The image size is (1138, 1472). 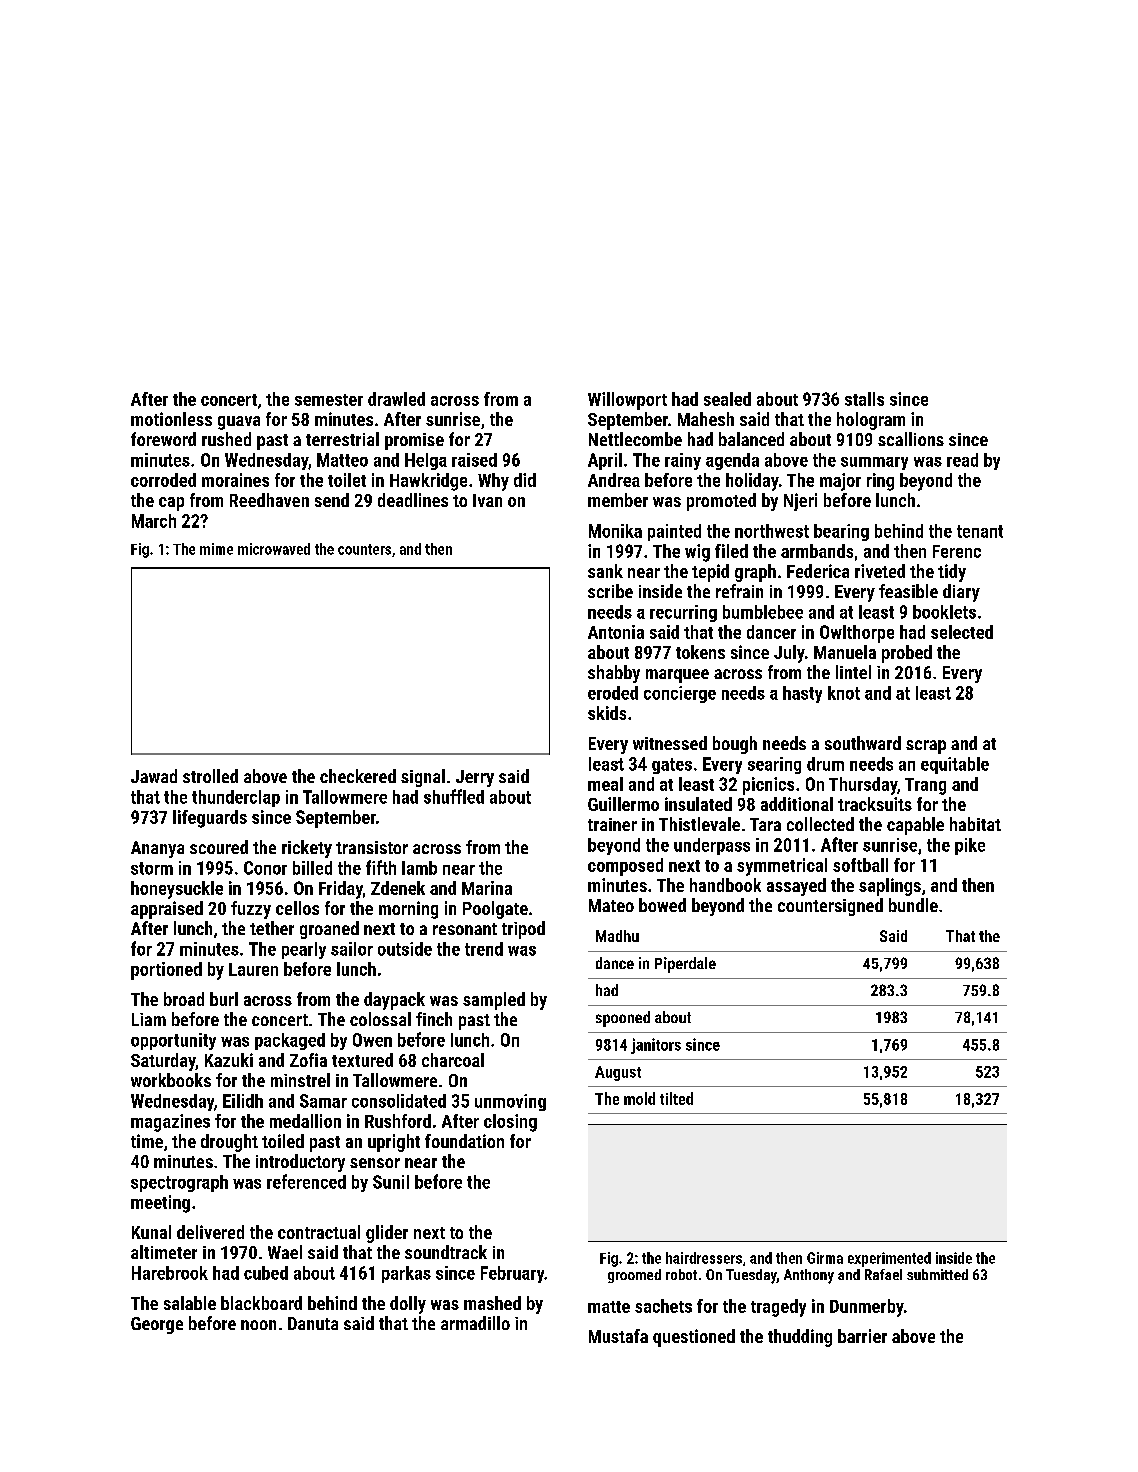 What do you see at coordinates (862, 1336) in the page?
I see `barrier` at bounding box center [862, 1336].
